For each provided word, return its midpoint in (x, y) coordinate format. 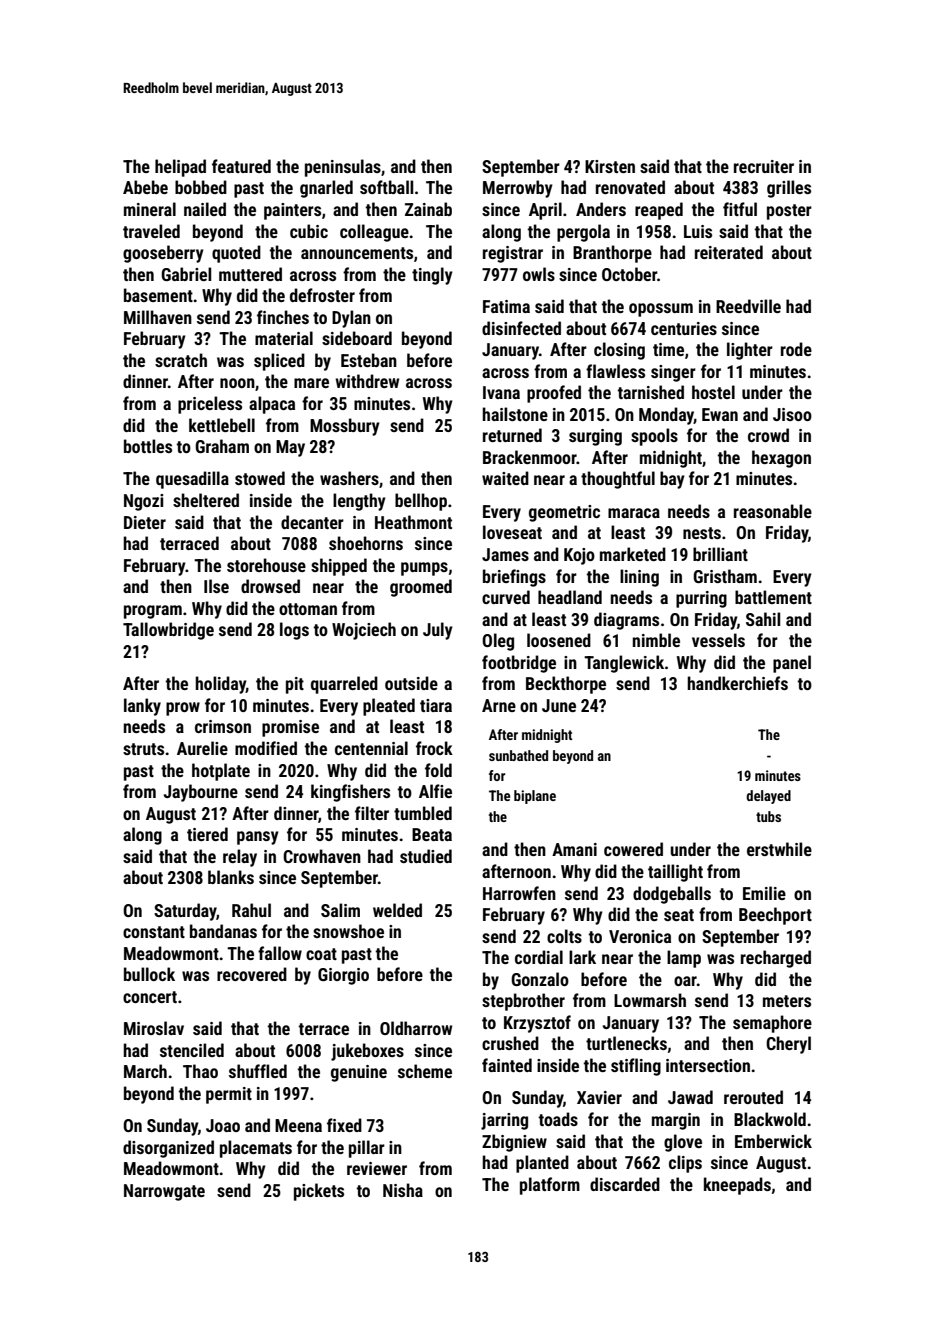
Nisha (403, 1190)
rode (796, 349)
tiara (436, 705)
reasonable (773, 511)
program (153, 612)
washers (349, 478)
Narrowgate (164, 1192)
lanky (142, 707)
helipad (180, 168)
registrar (513, 254)
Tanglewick (624, 664)
